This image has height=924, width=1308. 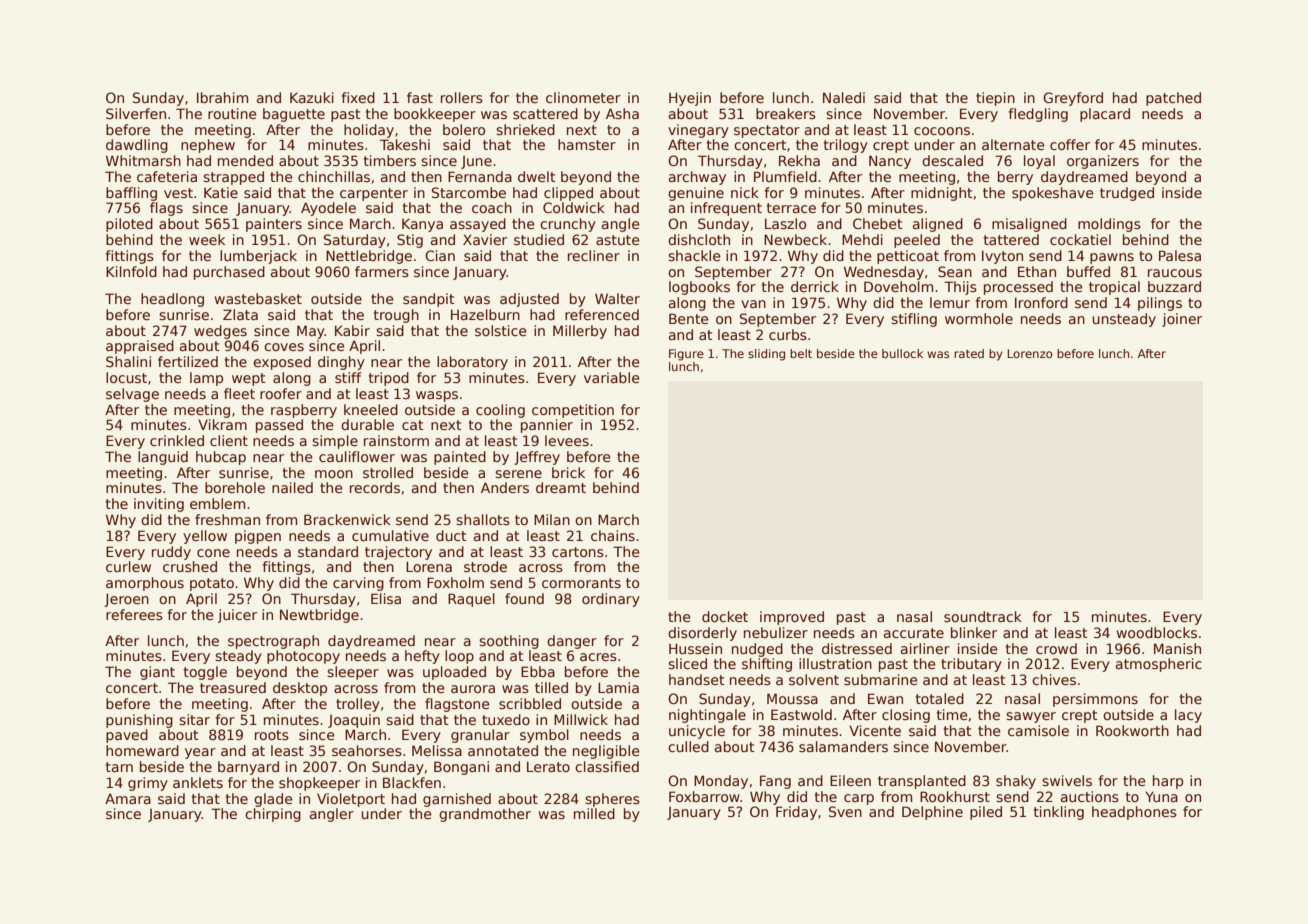 What do you see at coordinates (801, 714) in the image?
I see `Eastwold` at bounding box center [801, 714].
